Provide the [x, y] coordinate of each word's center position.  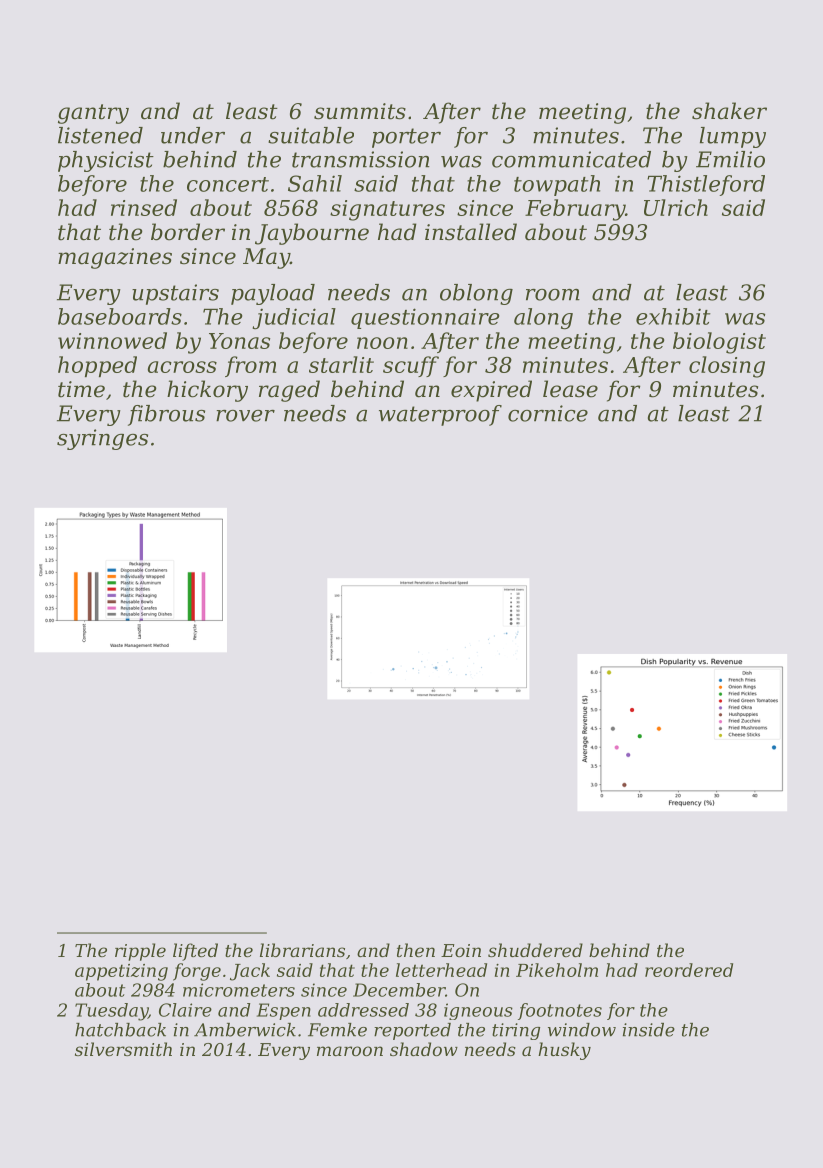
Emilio [730, 159]
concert [228, 184]
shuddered [535, 950]
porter [406, 138]
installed [471, 232]
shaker [729, 111]
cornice [548, 413]
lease [570, 389]
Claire [185, 1010]
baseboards [120, 316]
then [416, 950]
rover [245, 416]
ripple [140, 952]
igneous [478, 1011]
